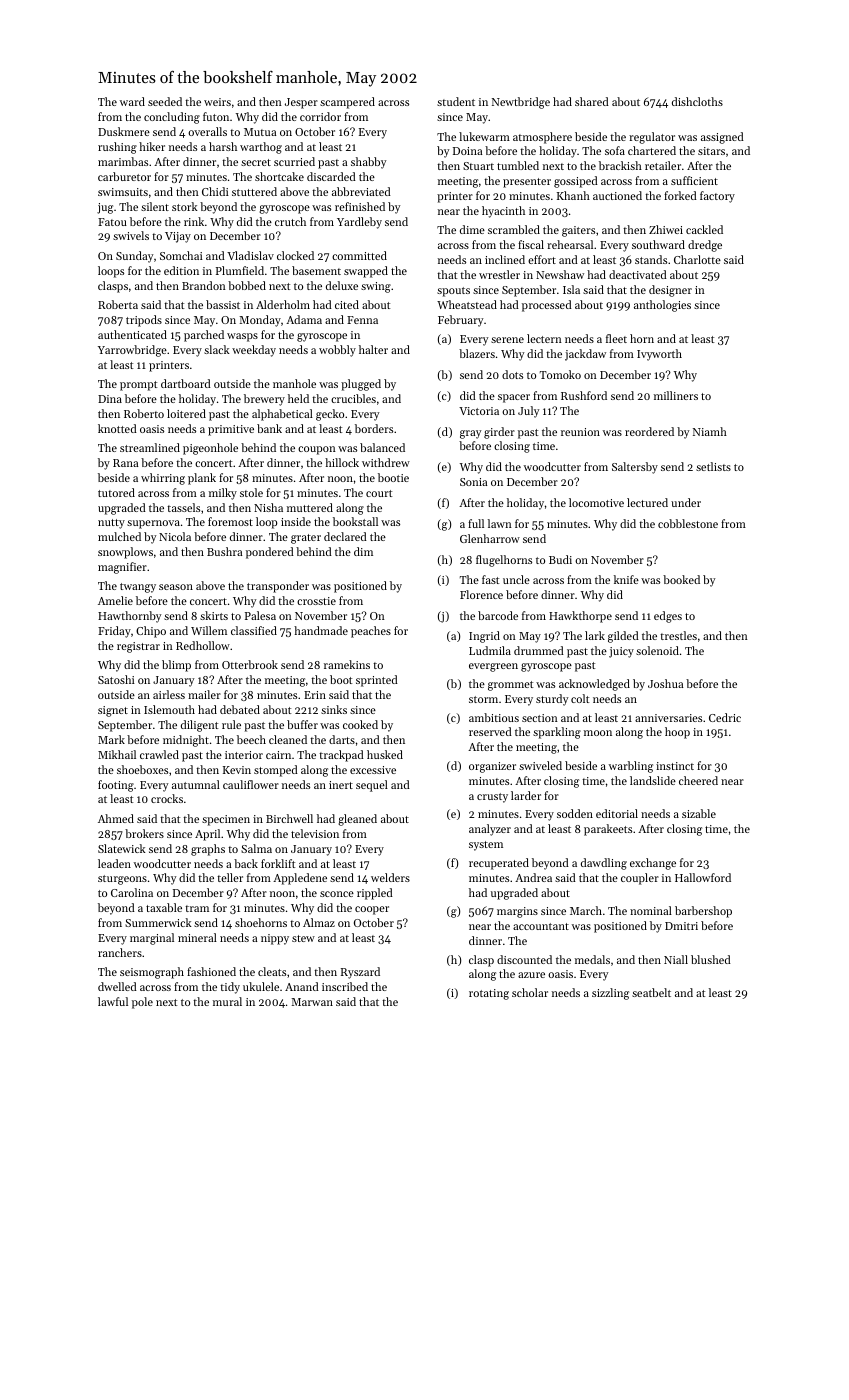  Describe the element at coordinates (144, 321) in the screenshot. I see `tripods` at that location.
